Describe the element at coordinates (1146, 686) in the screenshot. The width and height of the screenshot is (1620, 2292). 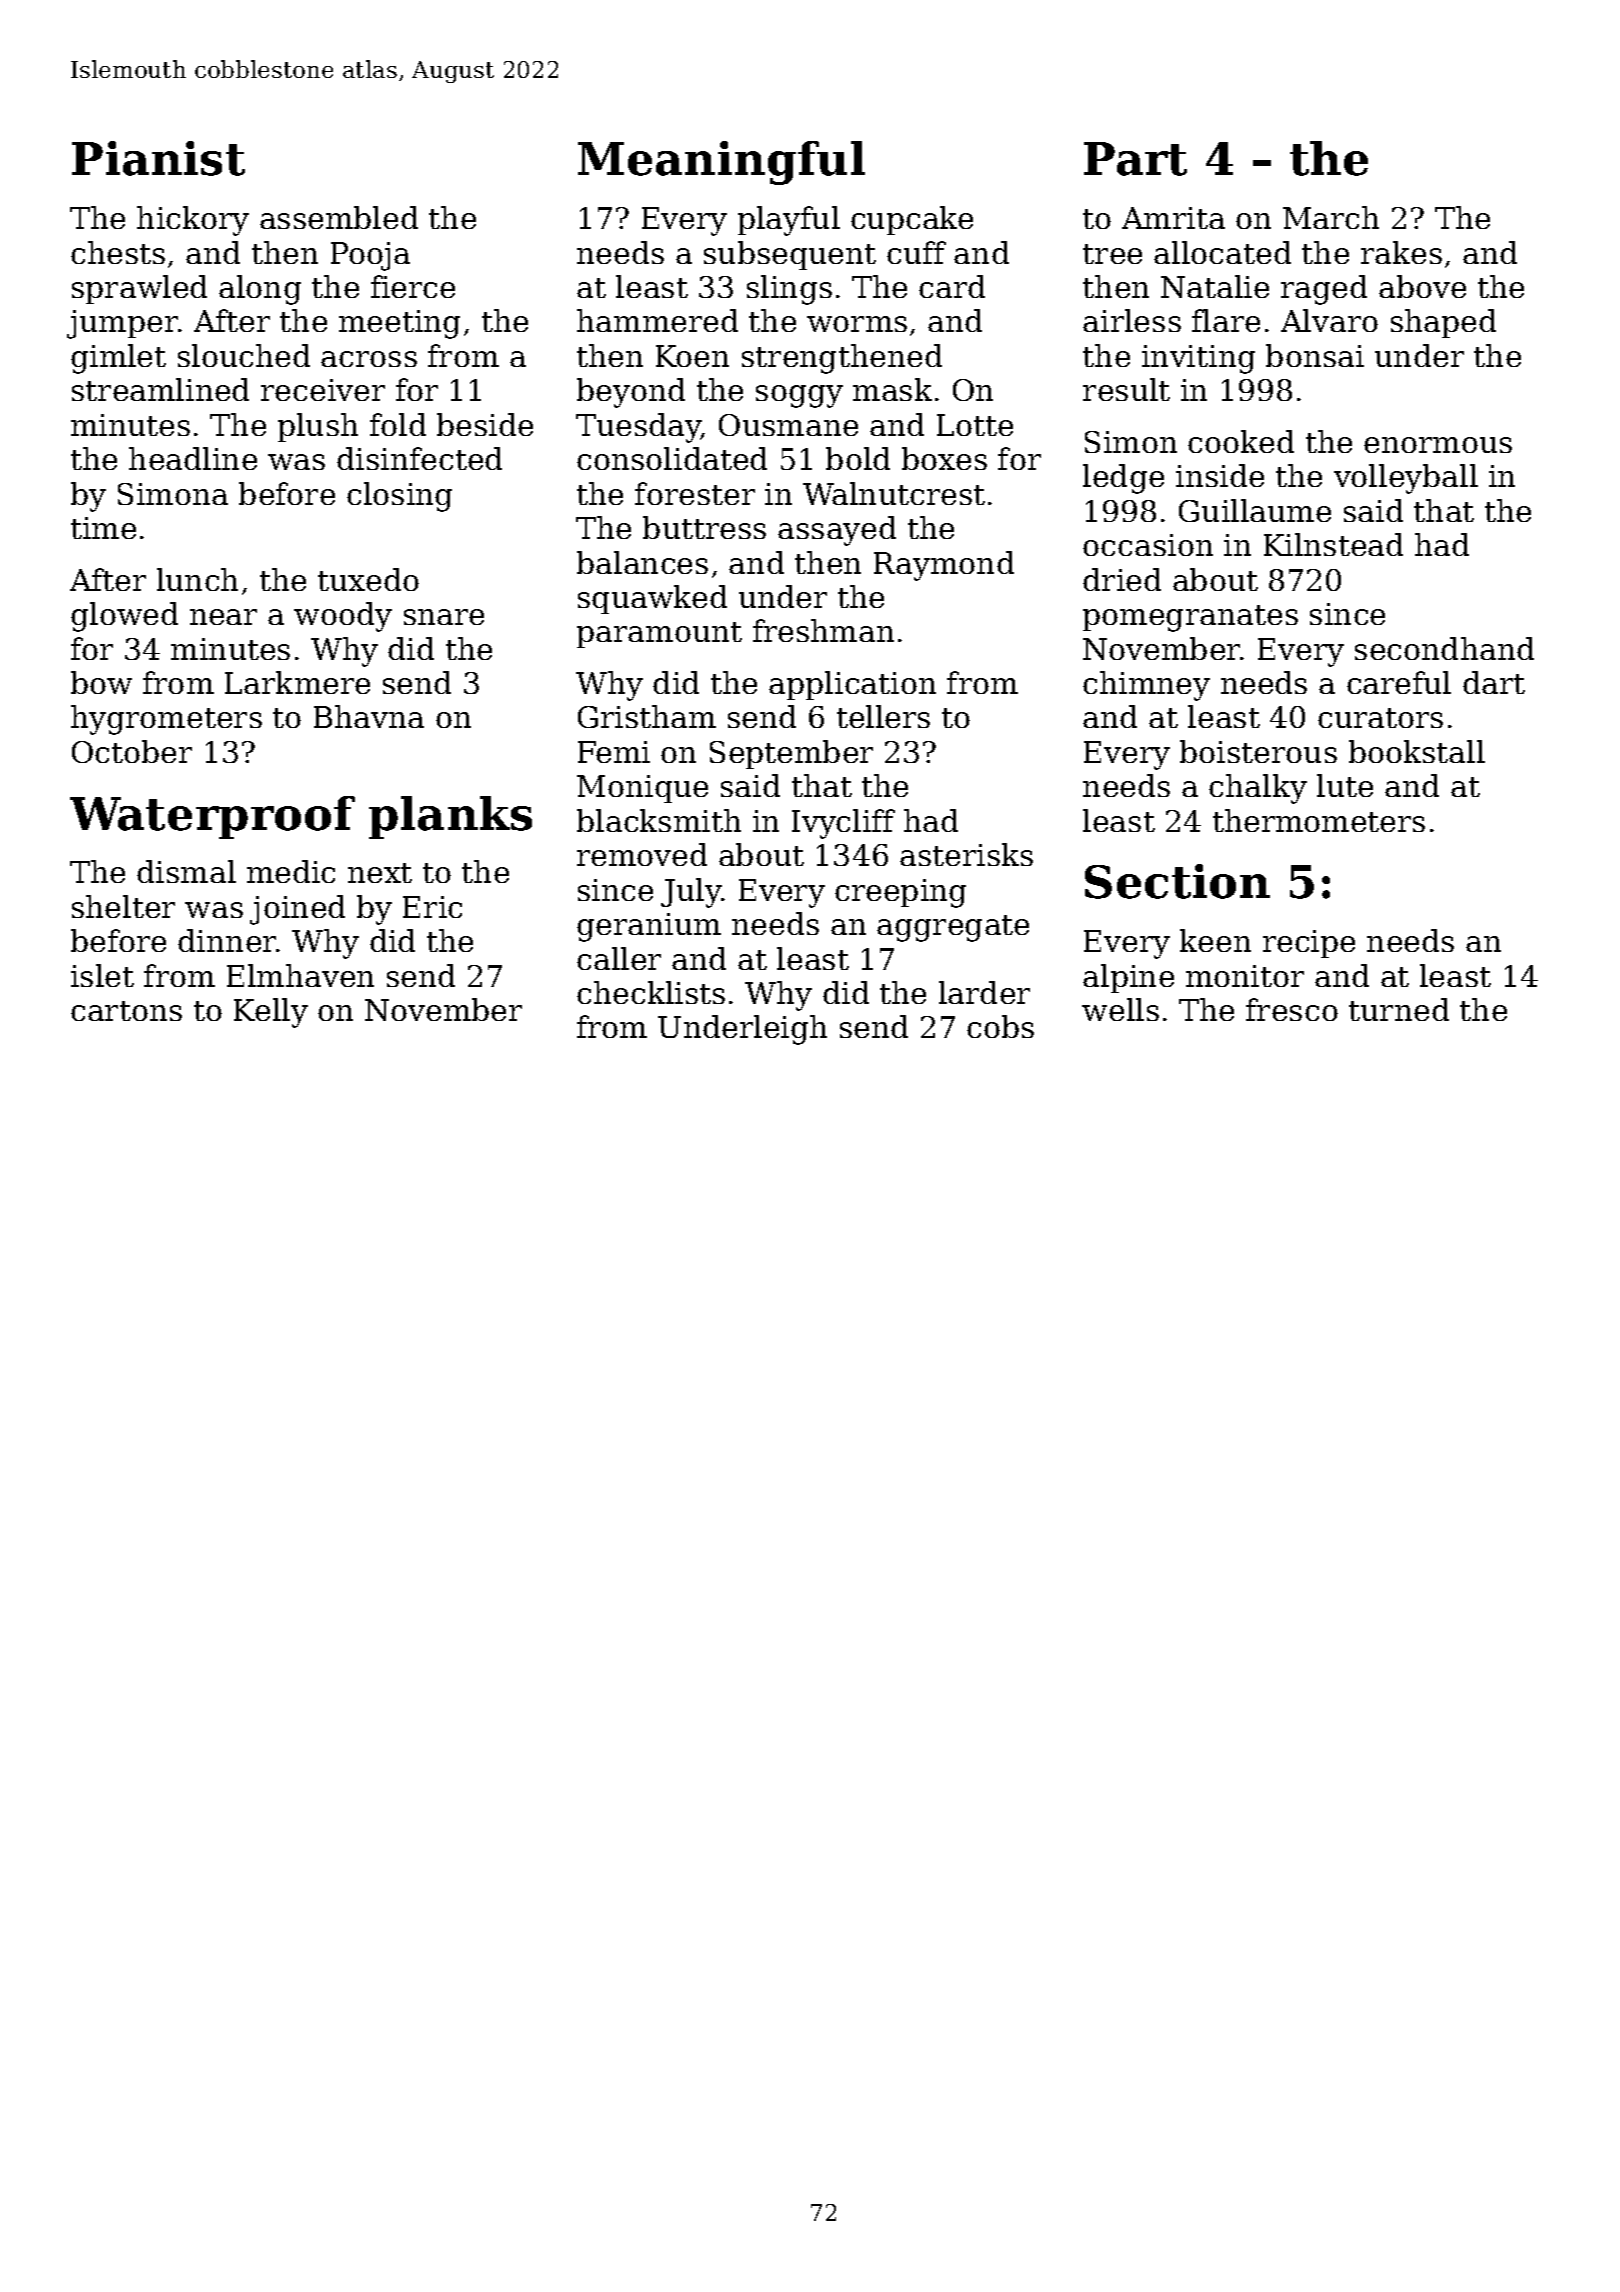
I see `chimney` at that location.
